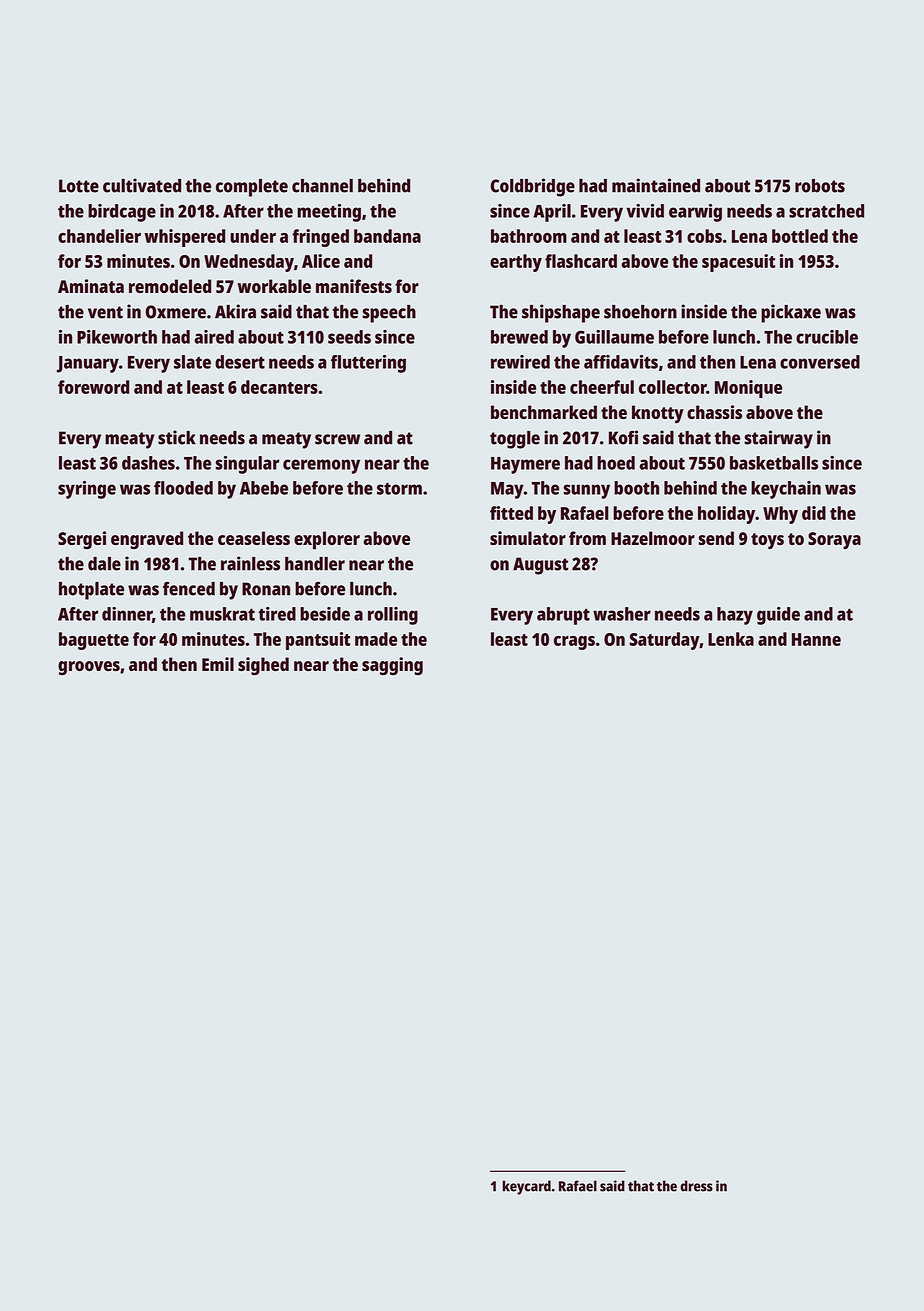 The image size is (924, 1311). Describe the element at coordinates (665, 641) in the screenshot. I see `Saturday` at that location.
